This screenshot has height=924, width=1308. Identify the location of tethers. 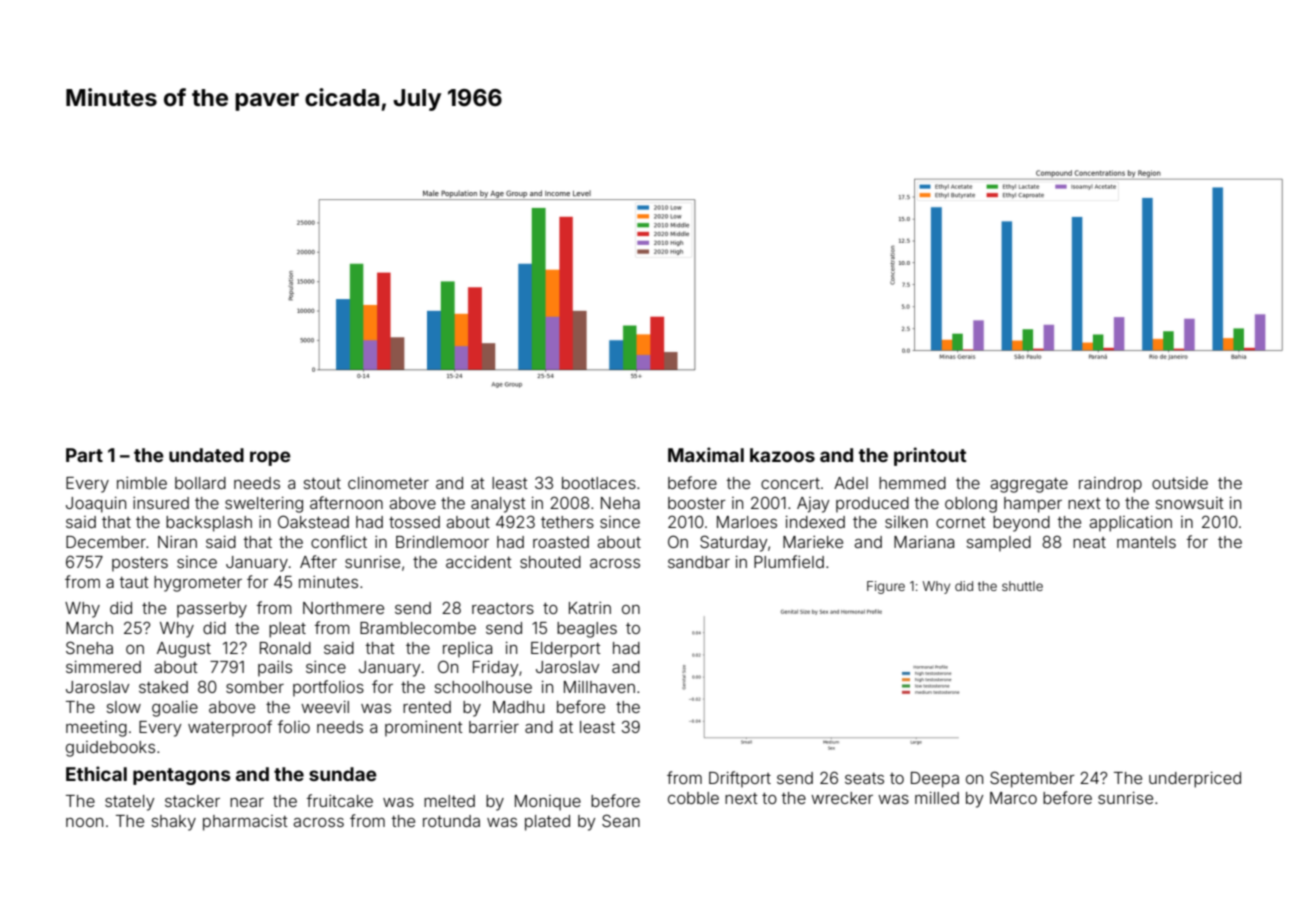
(567, 522).
